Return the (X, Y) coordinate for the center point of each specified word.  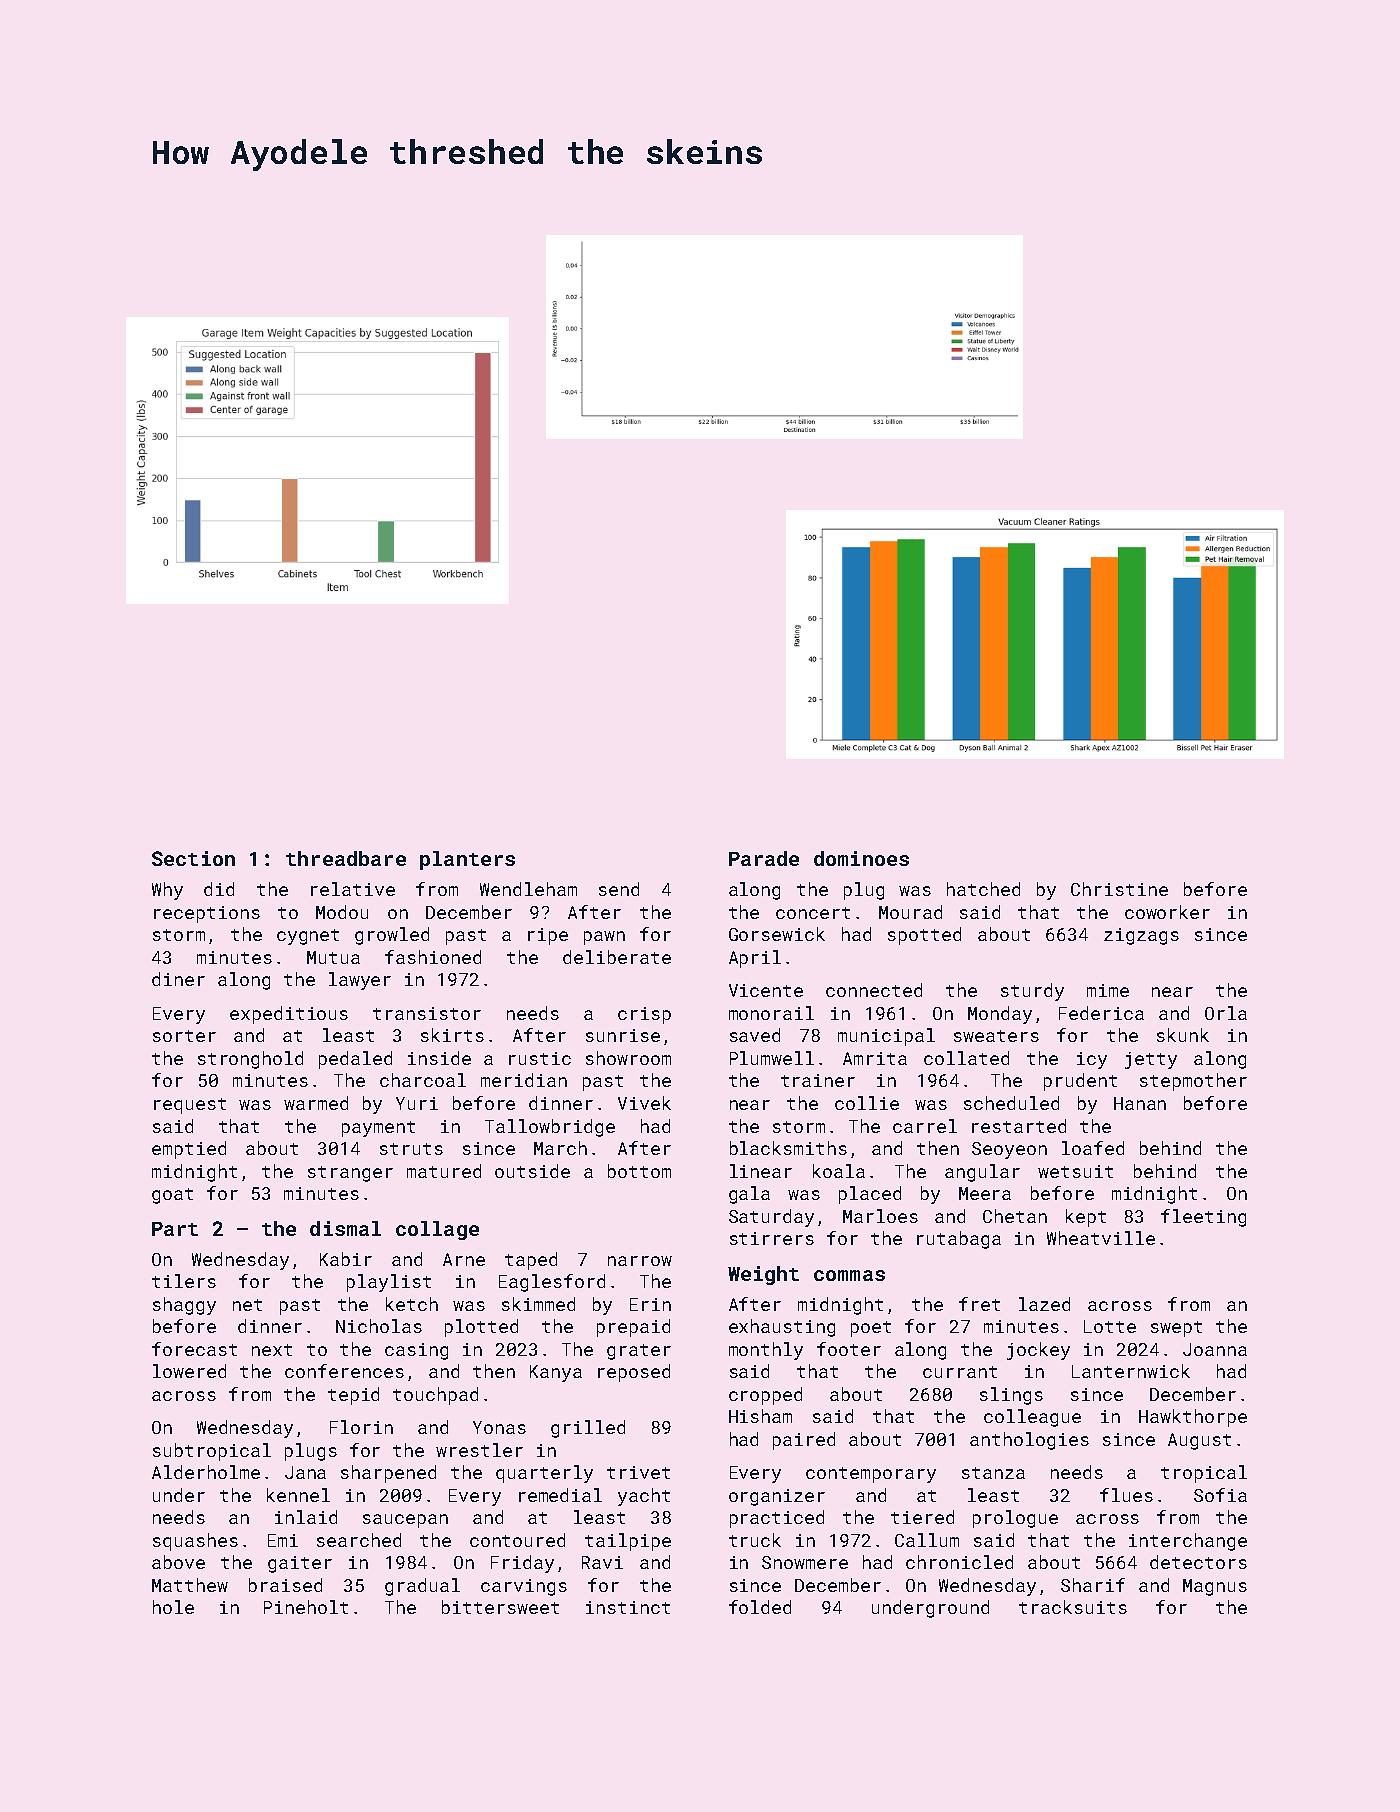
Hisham (760, 1416)
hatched (983, 889)
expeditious (289, 1015)
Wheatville (1101, 1238)
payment (378, 1129)
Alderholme (206, 1472)
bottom (639, 1171)
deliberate (617, 957)
